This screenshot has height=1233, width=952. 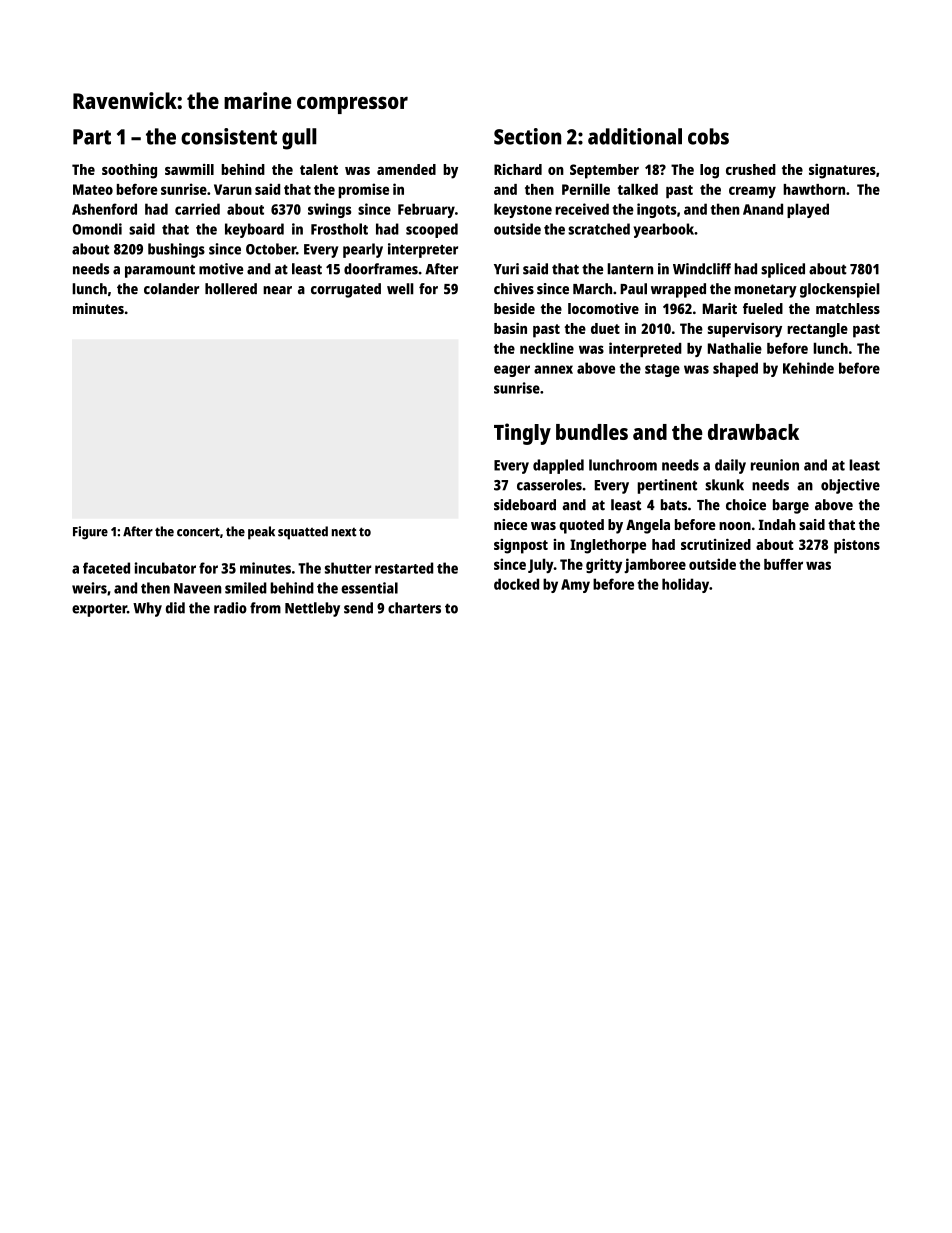 I want to click on did, so click(x=175, y=608).
